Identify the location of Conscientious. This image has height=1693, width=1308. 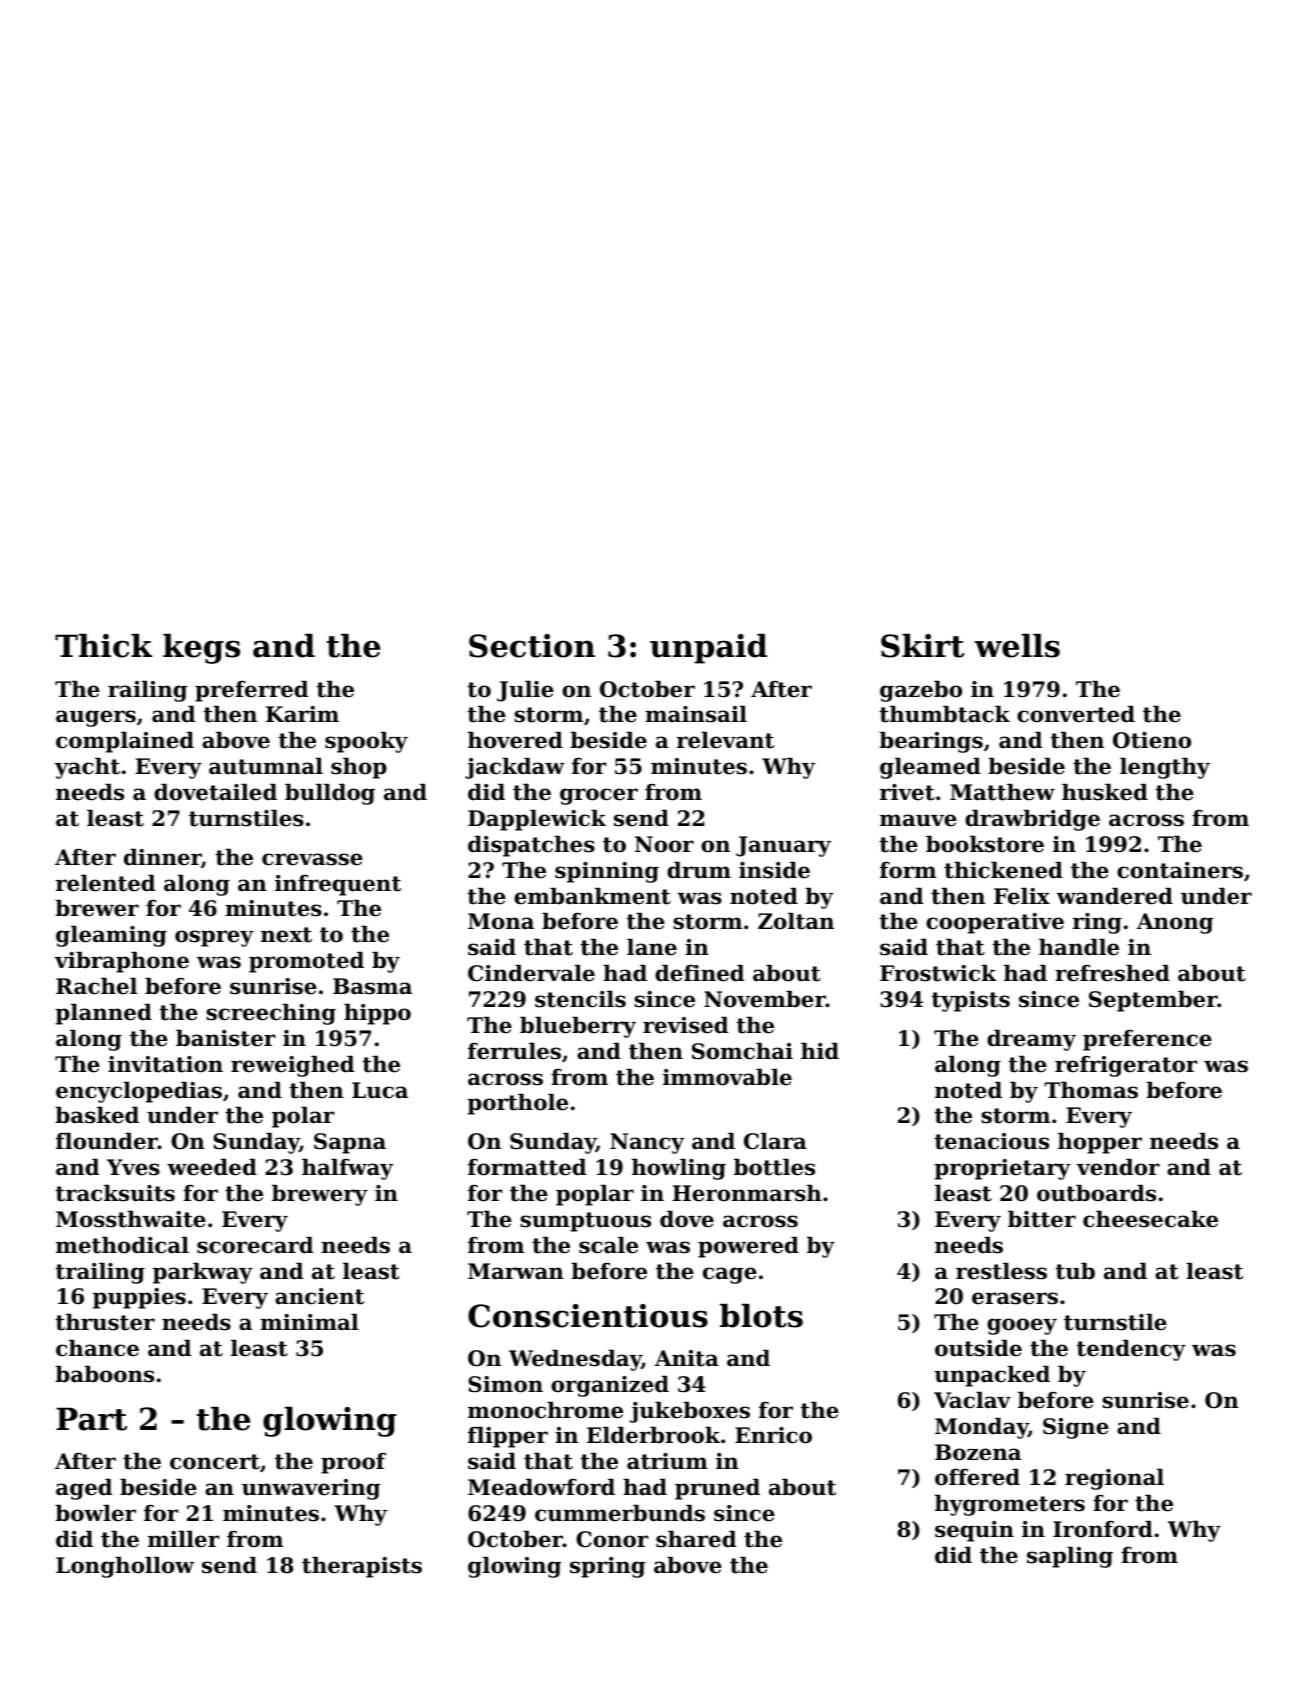
(588, 1316).
